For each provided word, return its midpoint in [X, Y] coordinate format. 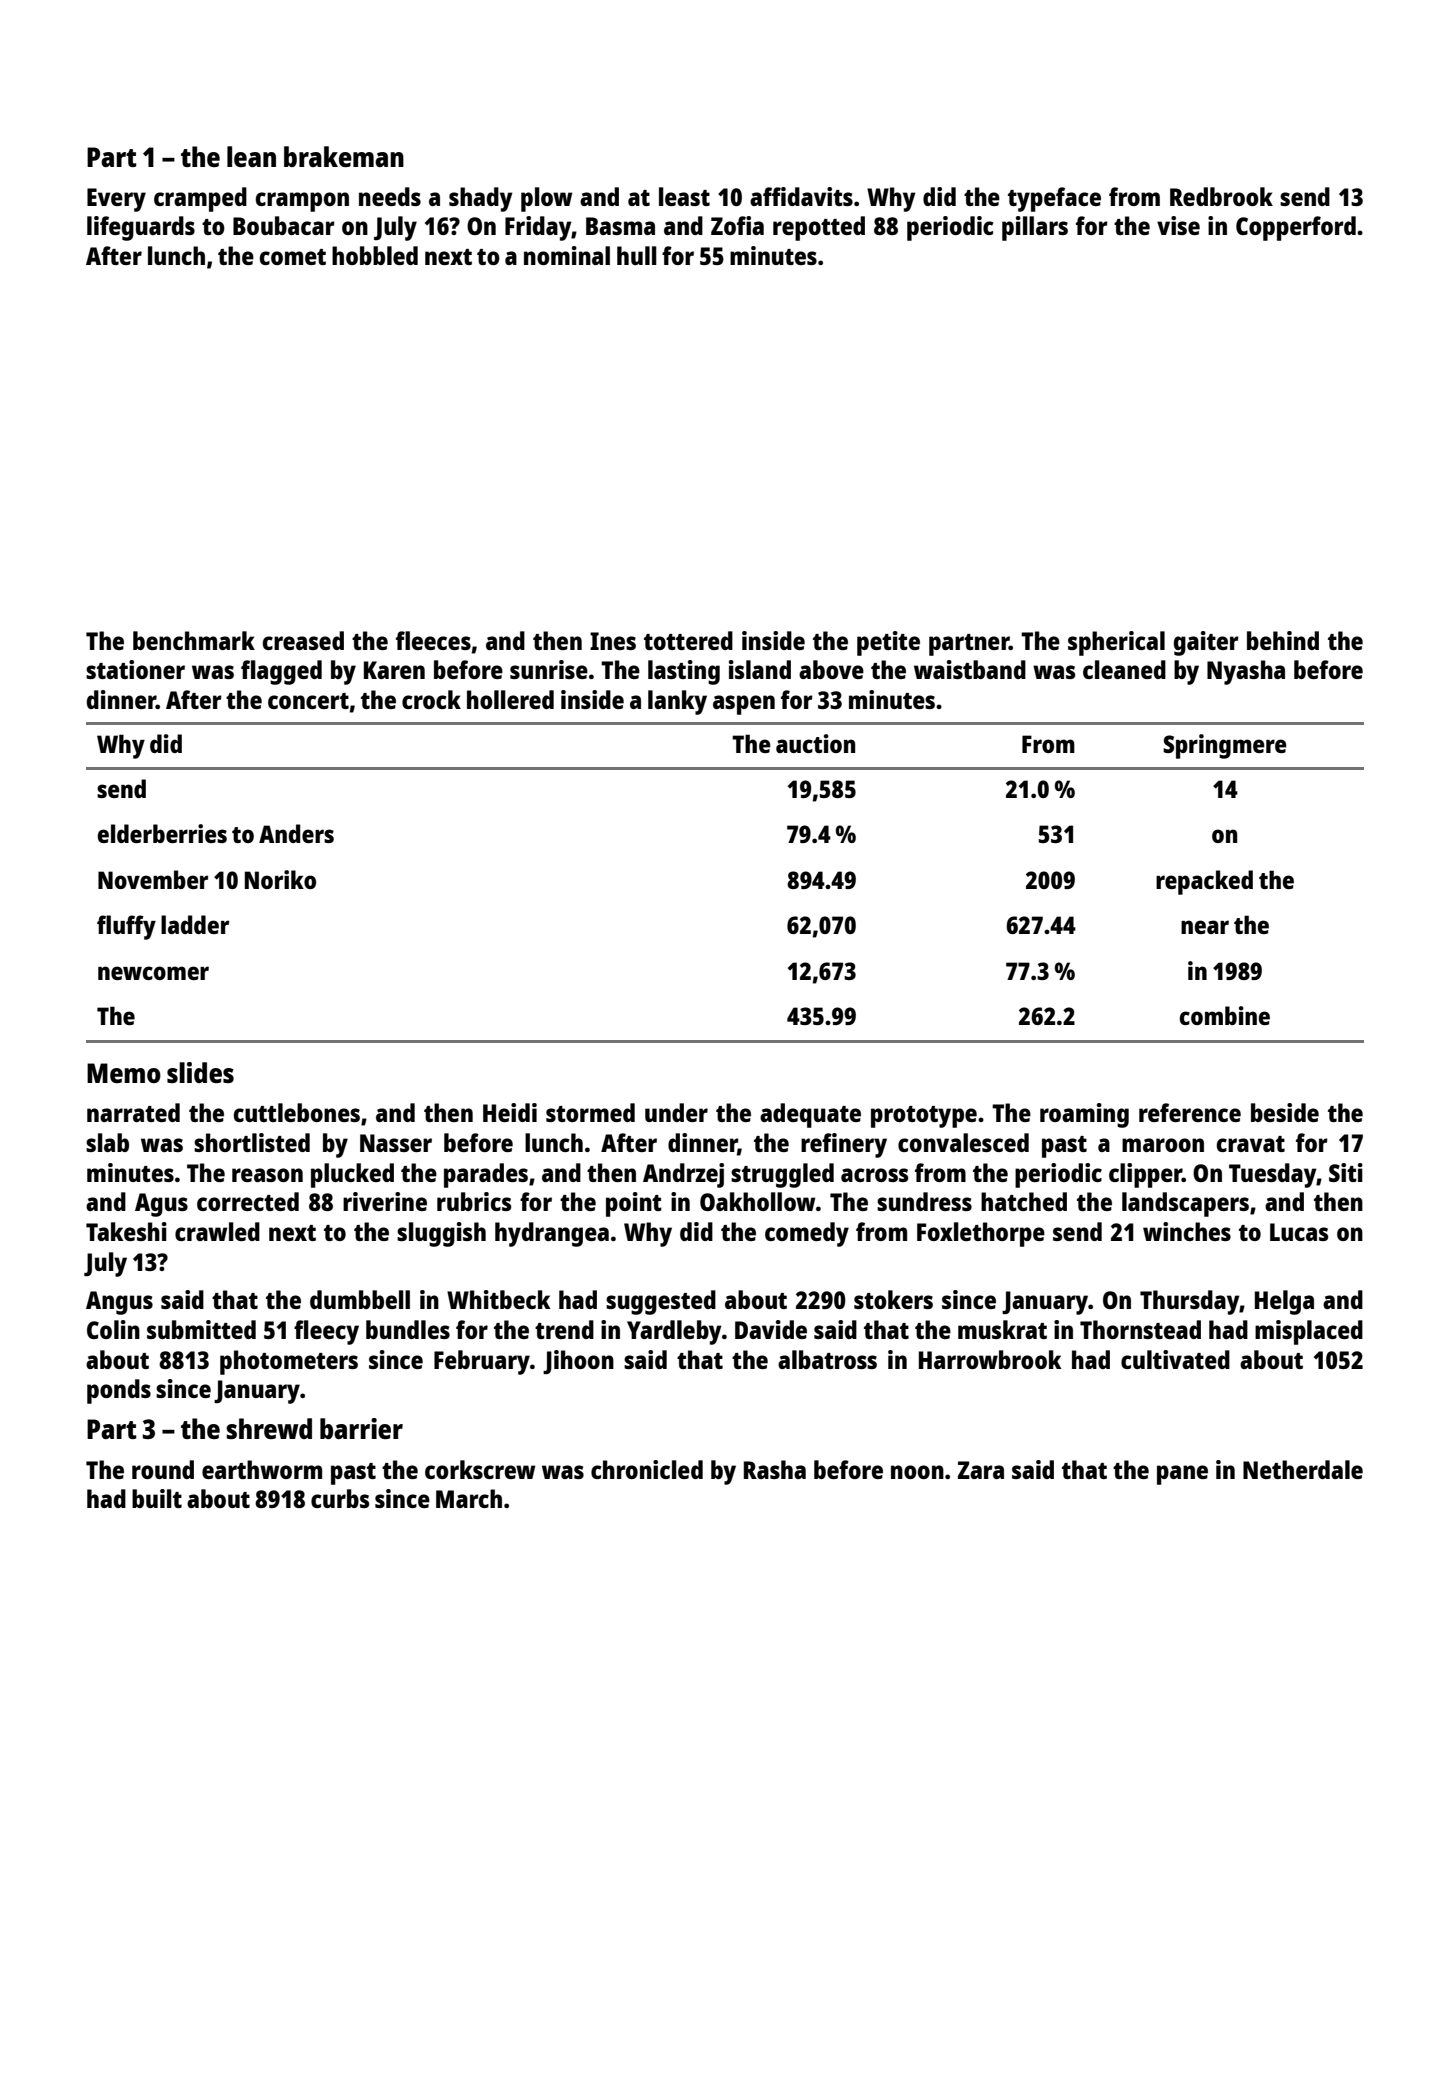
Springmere [1224, 746]
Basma [620, 226]
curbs [340, 1498]
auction [815, 743]
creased [303, 640]
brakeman [344, 156]
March [469, 1498]
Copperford [1296, 228]
